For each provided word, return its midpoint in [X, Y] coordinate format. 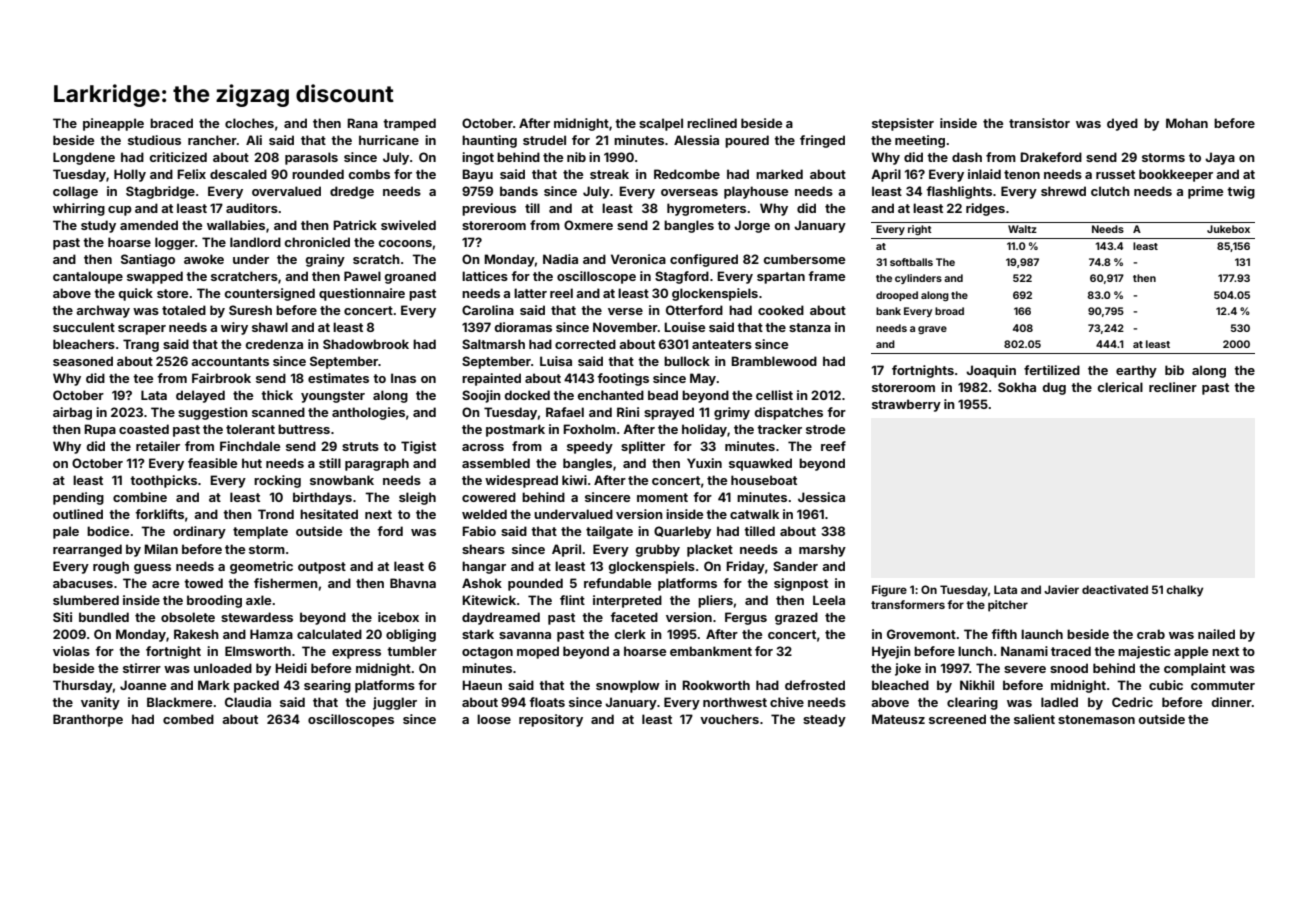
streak [609, 174]
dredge [352, 192]
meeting [920, 141]
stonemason [1096, 719]
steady [824, 720]
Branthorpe [88, 720]
